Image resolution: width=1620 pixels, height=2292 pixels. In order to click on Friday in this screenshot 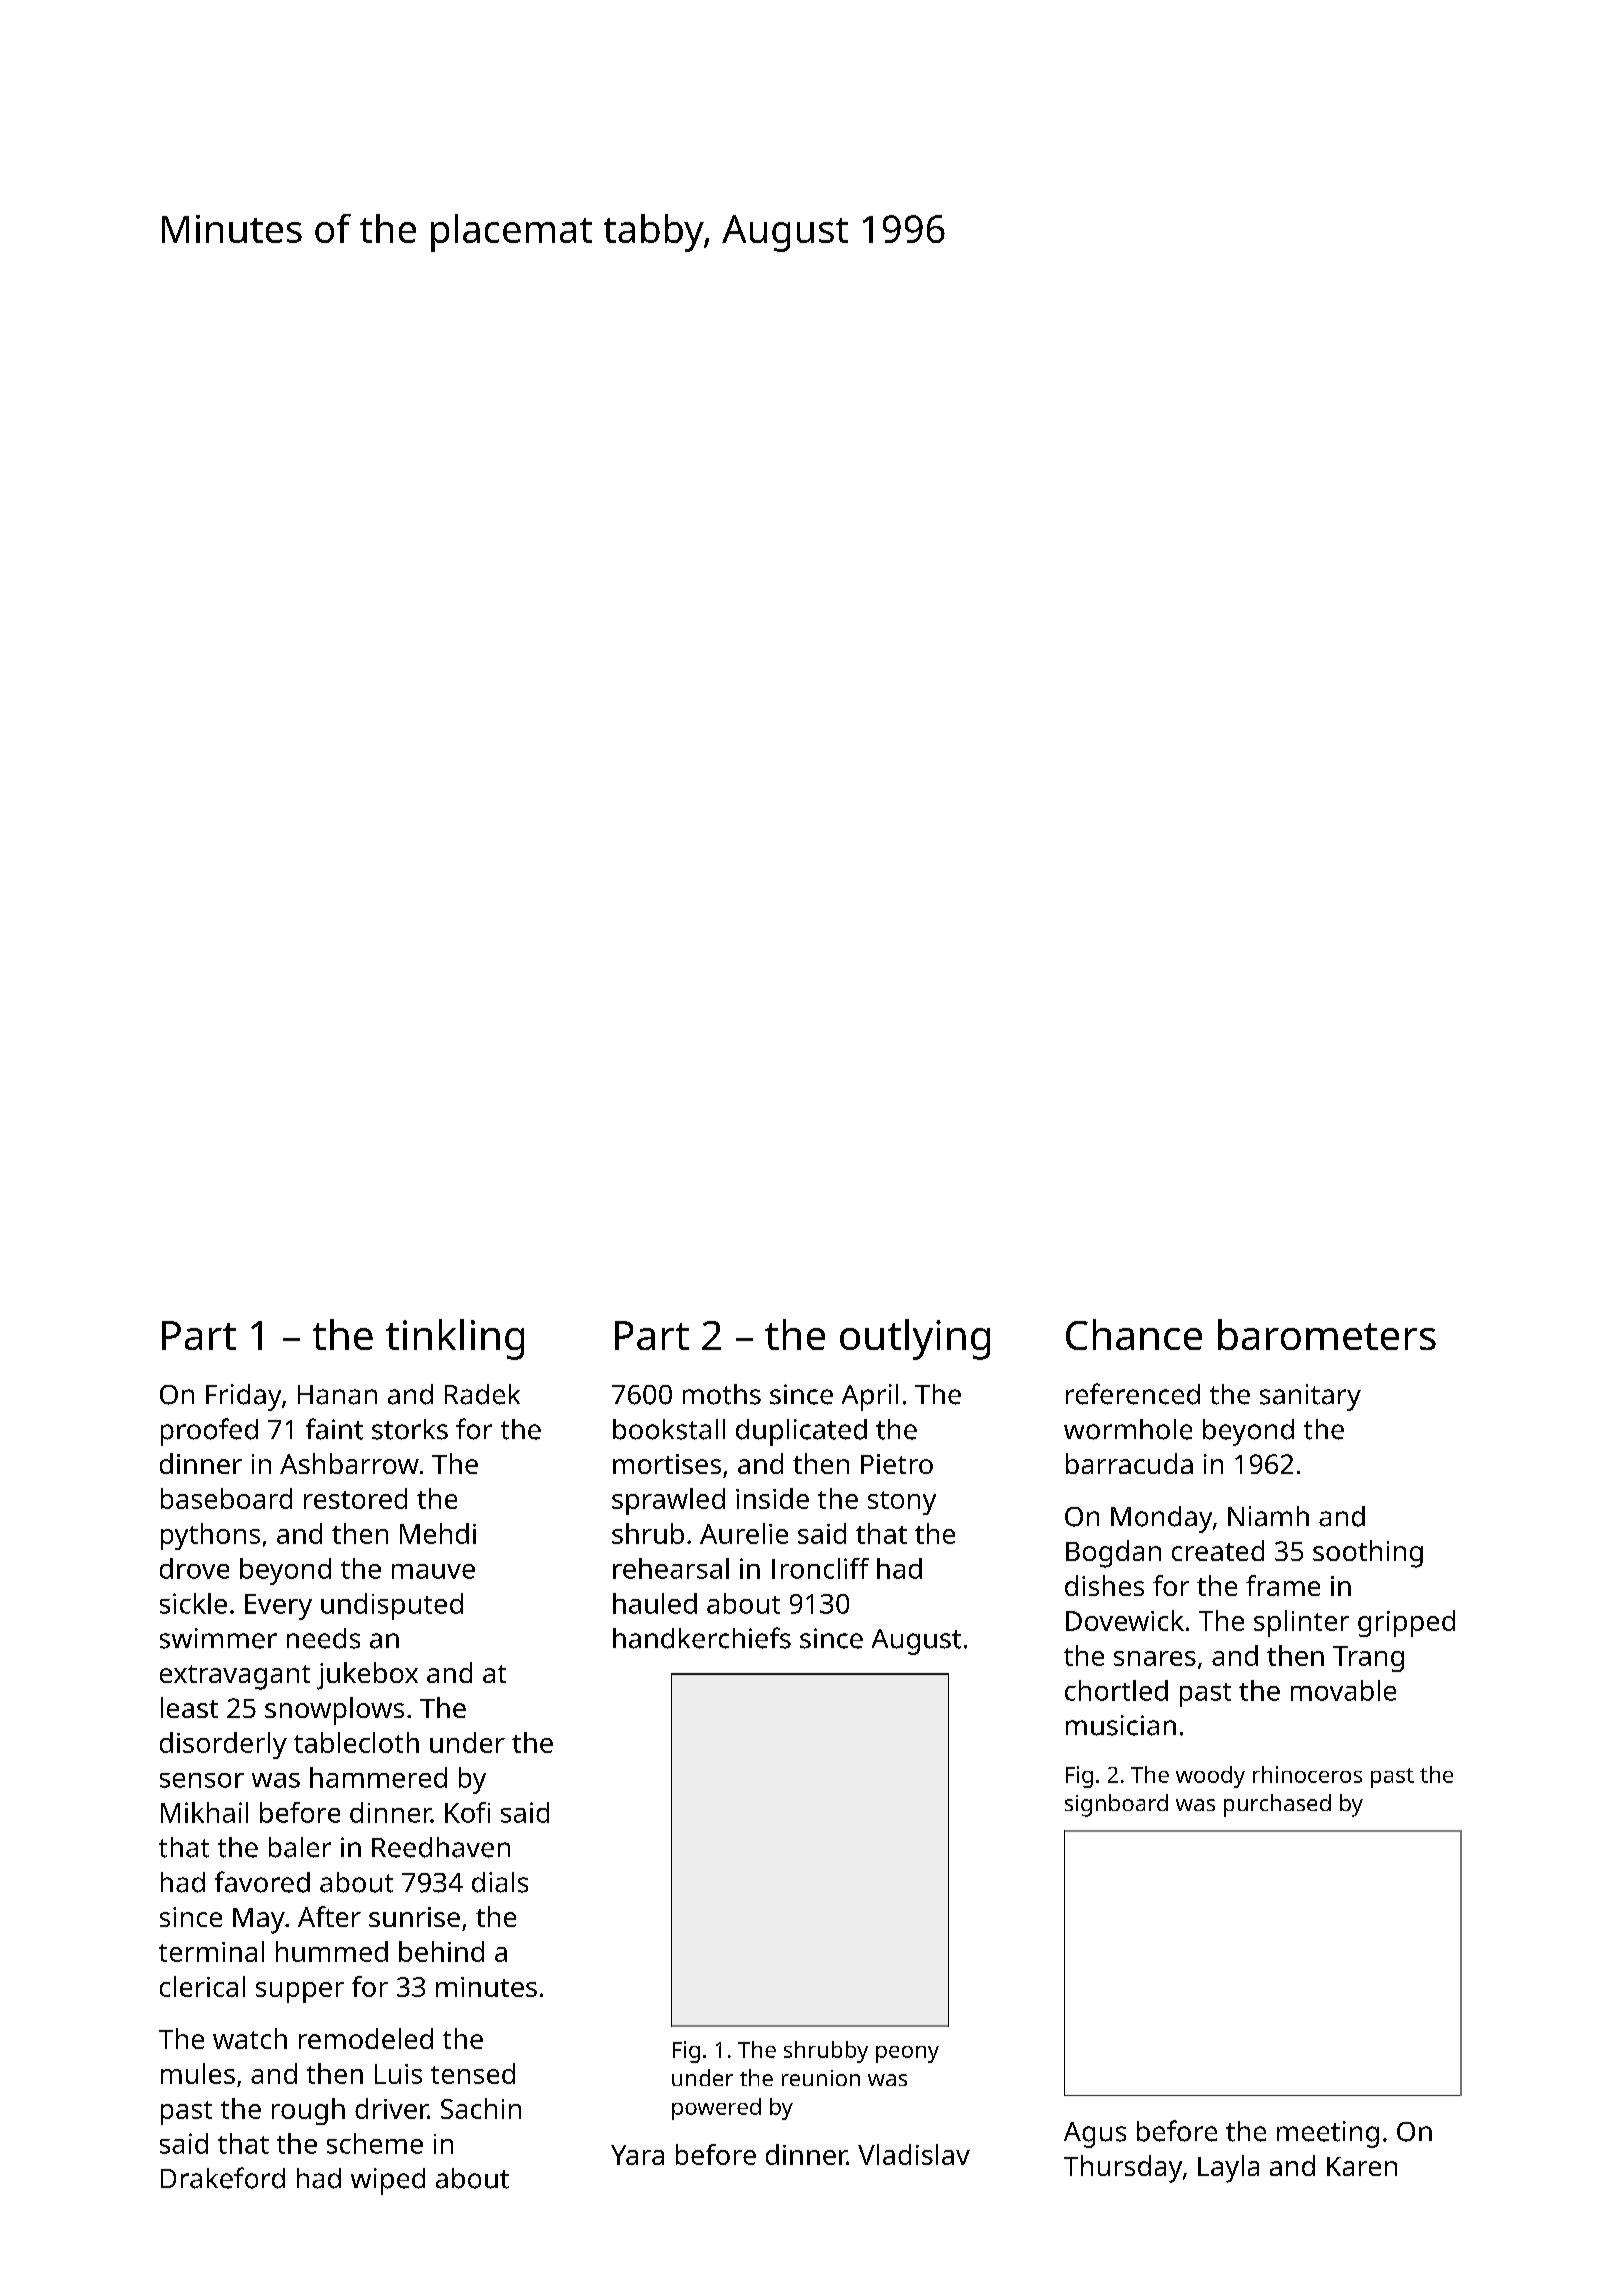, I will do `click(243, 1397)`.
